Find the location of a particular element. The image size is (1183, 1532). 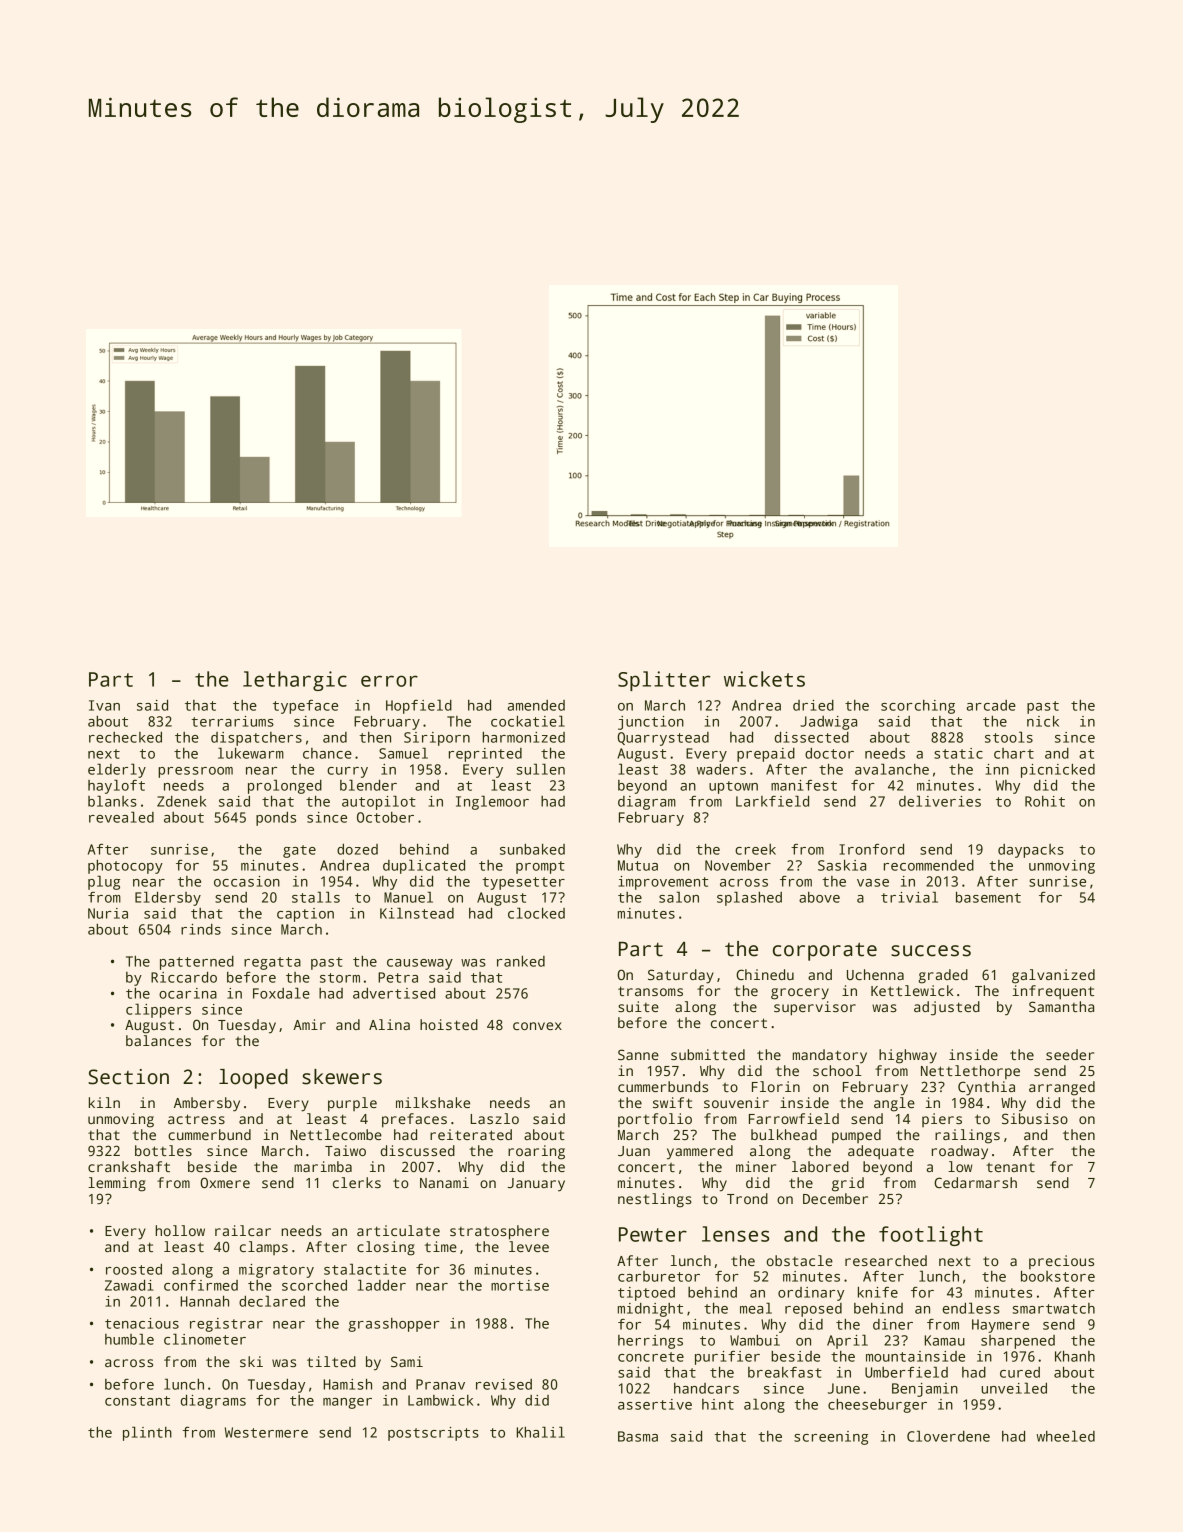

screening is located at coordinates (831, 1438).
